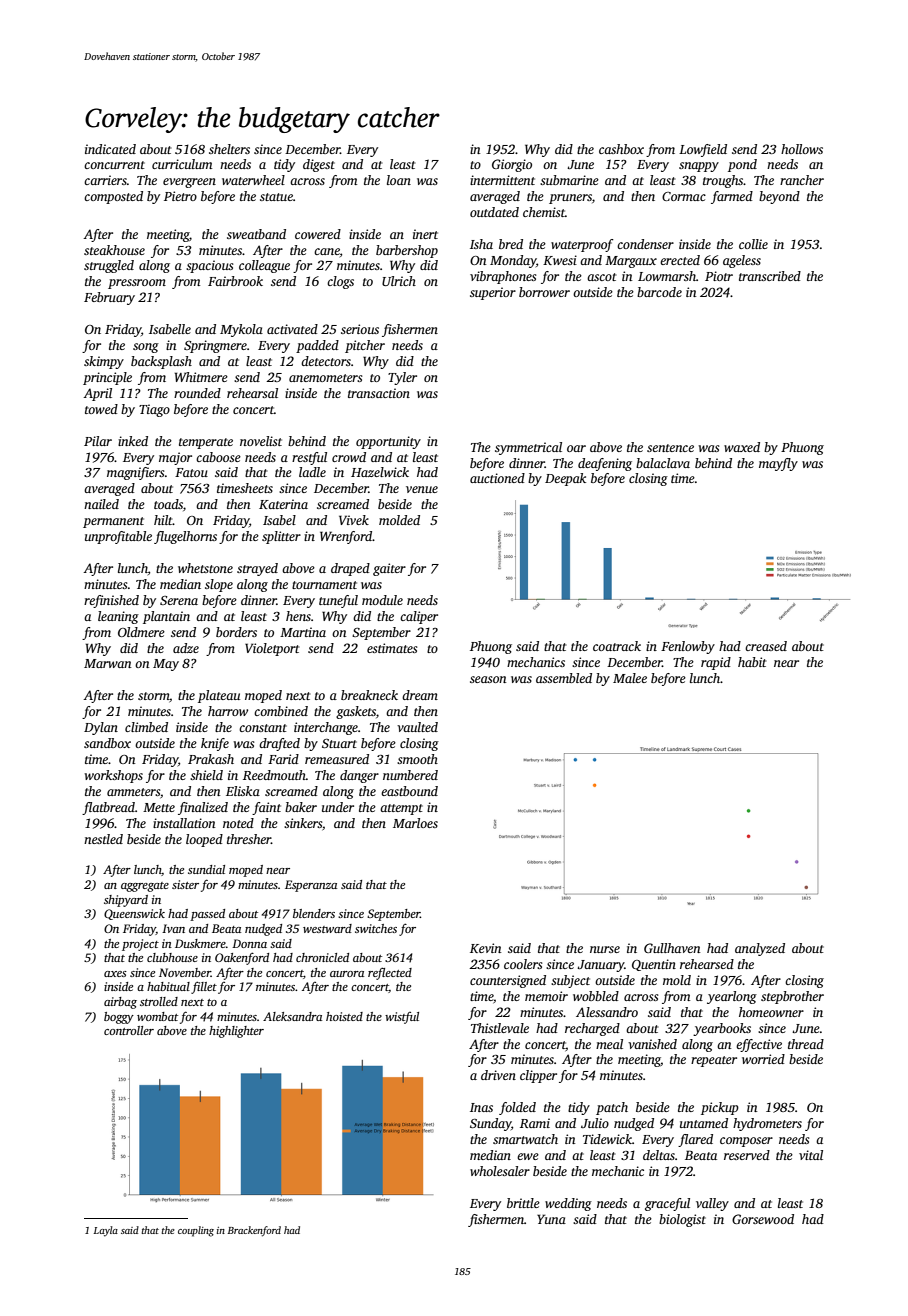  Describe the element at coordinates (105, 1231) in the screenshot. I see `Layla` at that location.
